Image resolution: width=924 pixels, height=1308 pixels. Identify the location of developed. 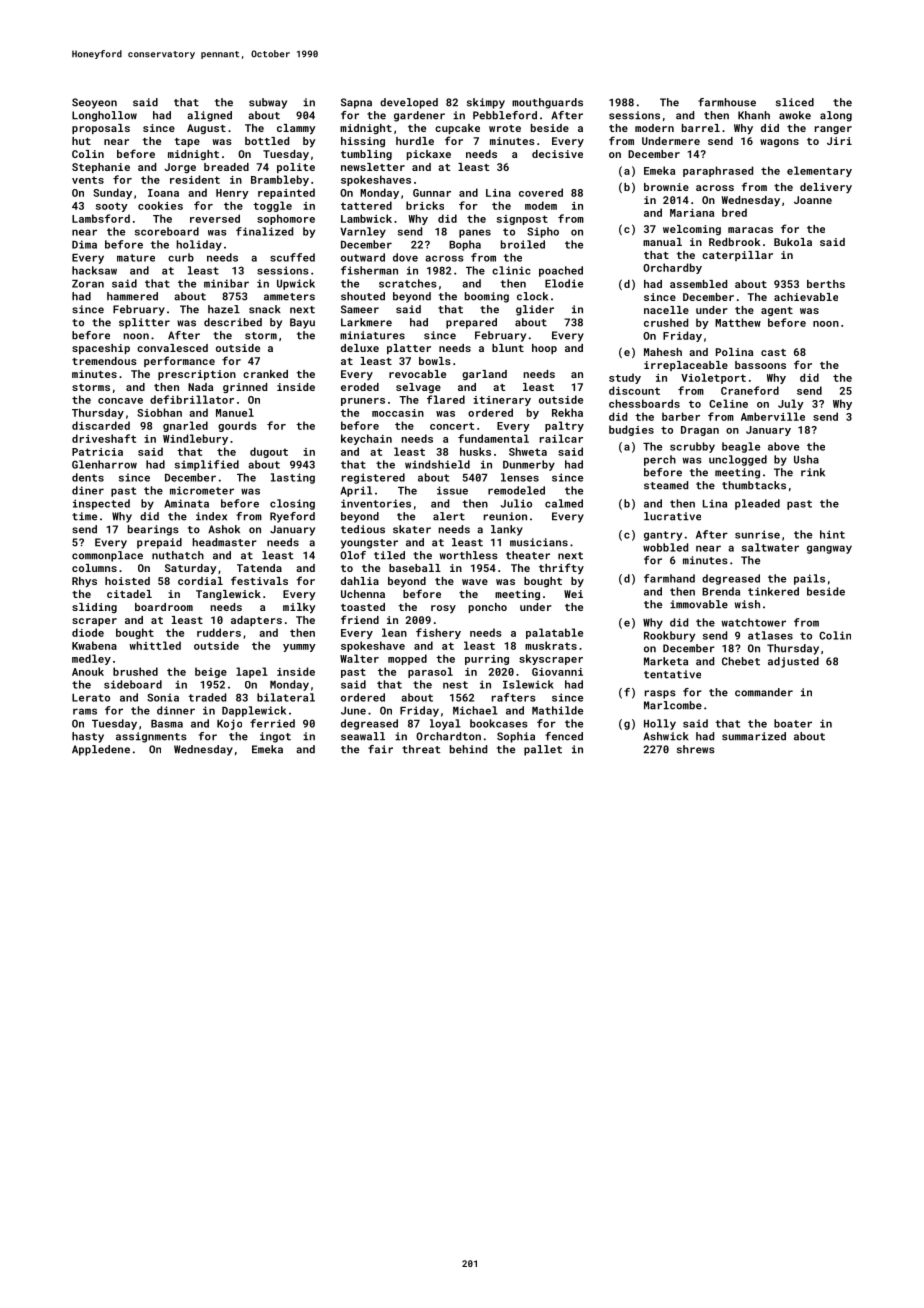
(409, 103).
